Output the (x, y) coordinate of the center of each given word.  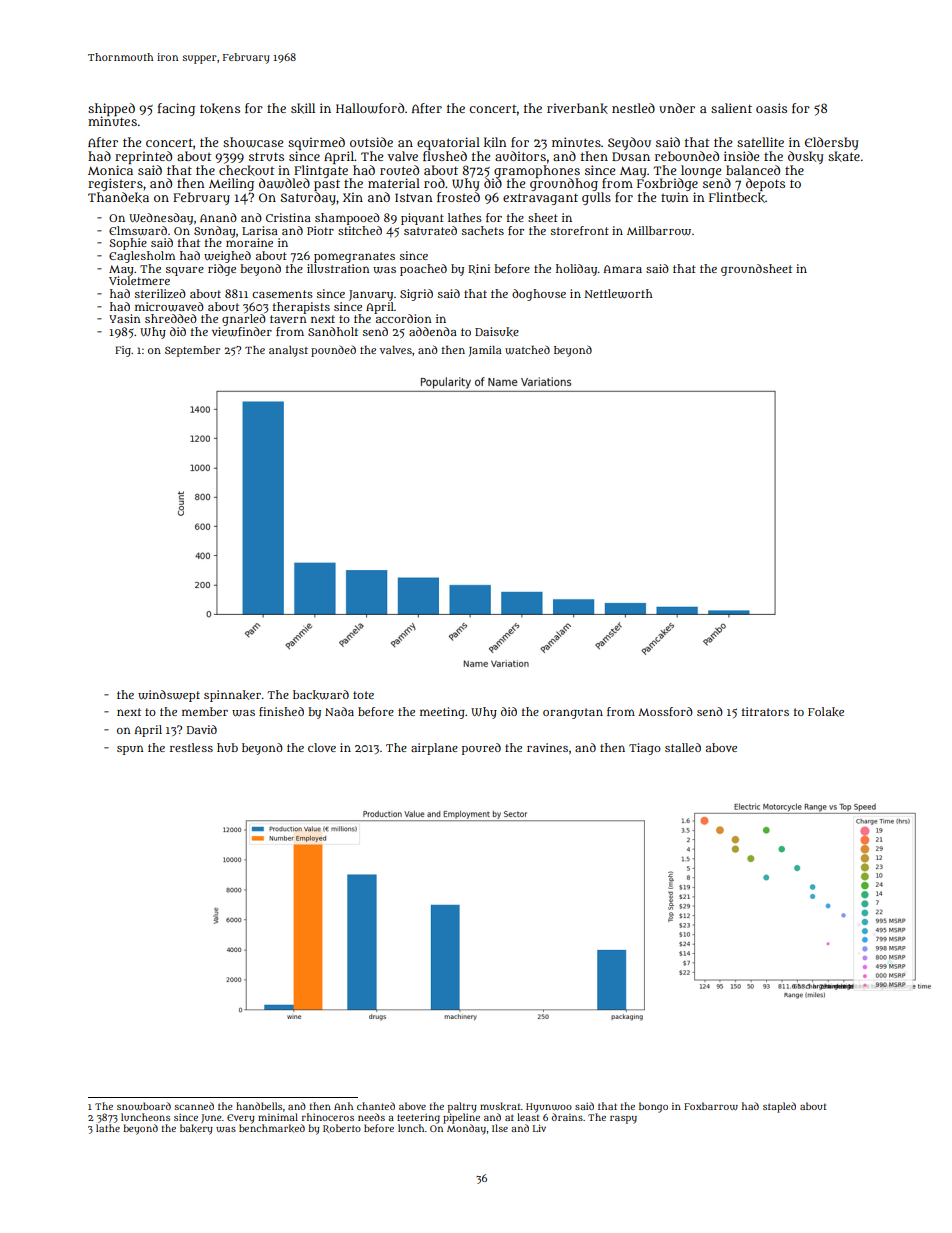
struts (266, 156)
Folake (826, 712)
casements (282, 294)
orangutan (573, 713)
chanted (376, 1106)
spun (130, 750)
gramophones (537, 171)
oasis (771, 108)
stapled (779, 1107)
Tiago (645, 749)
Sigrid (416, 295)
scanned (194, 1106)
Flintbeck (737, 197)
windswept (169, 696)
